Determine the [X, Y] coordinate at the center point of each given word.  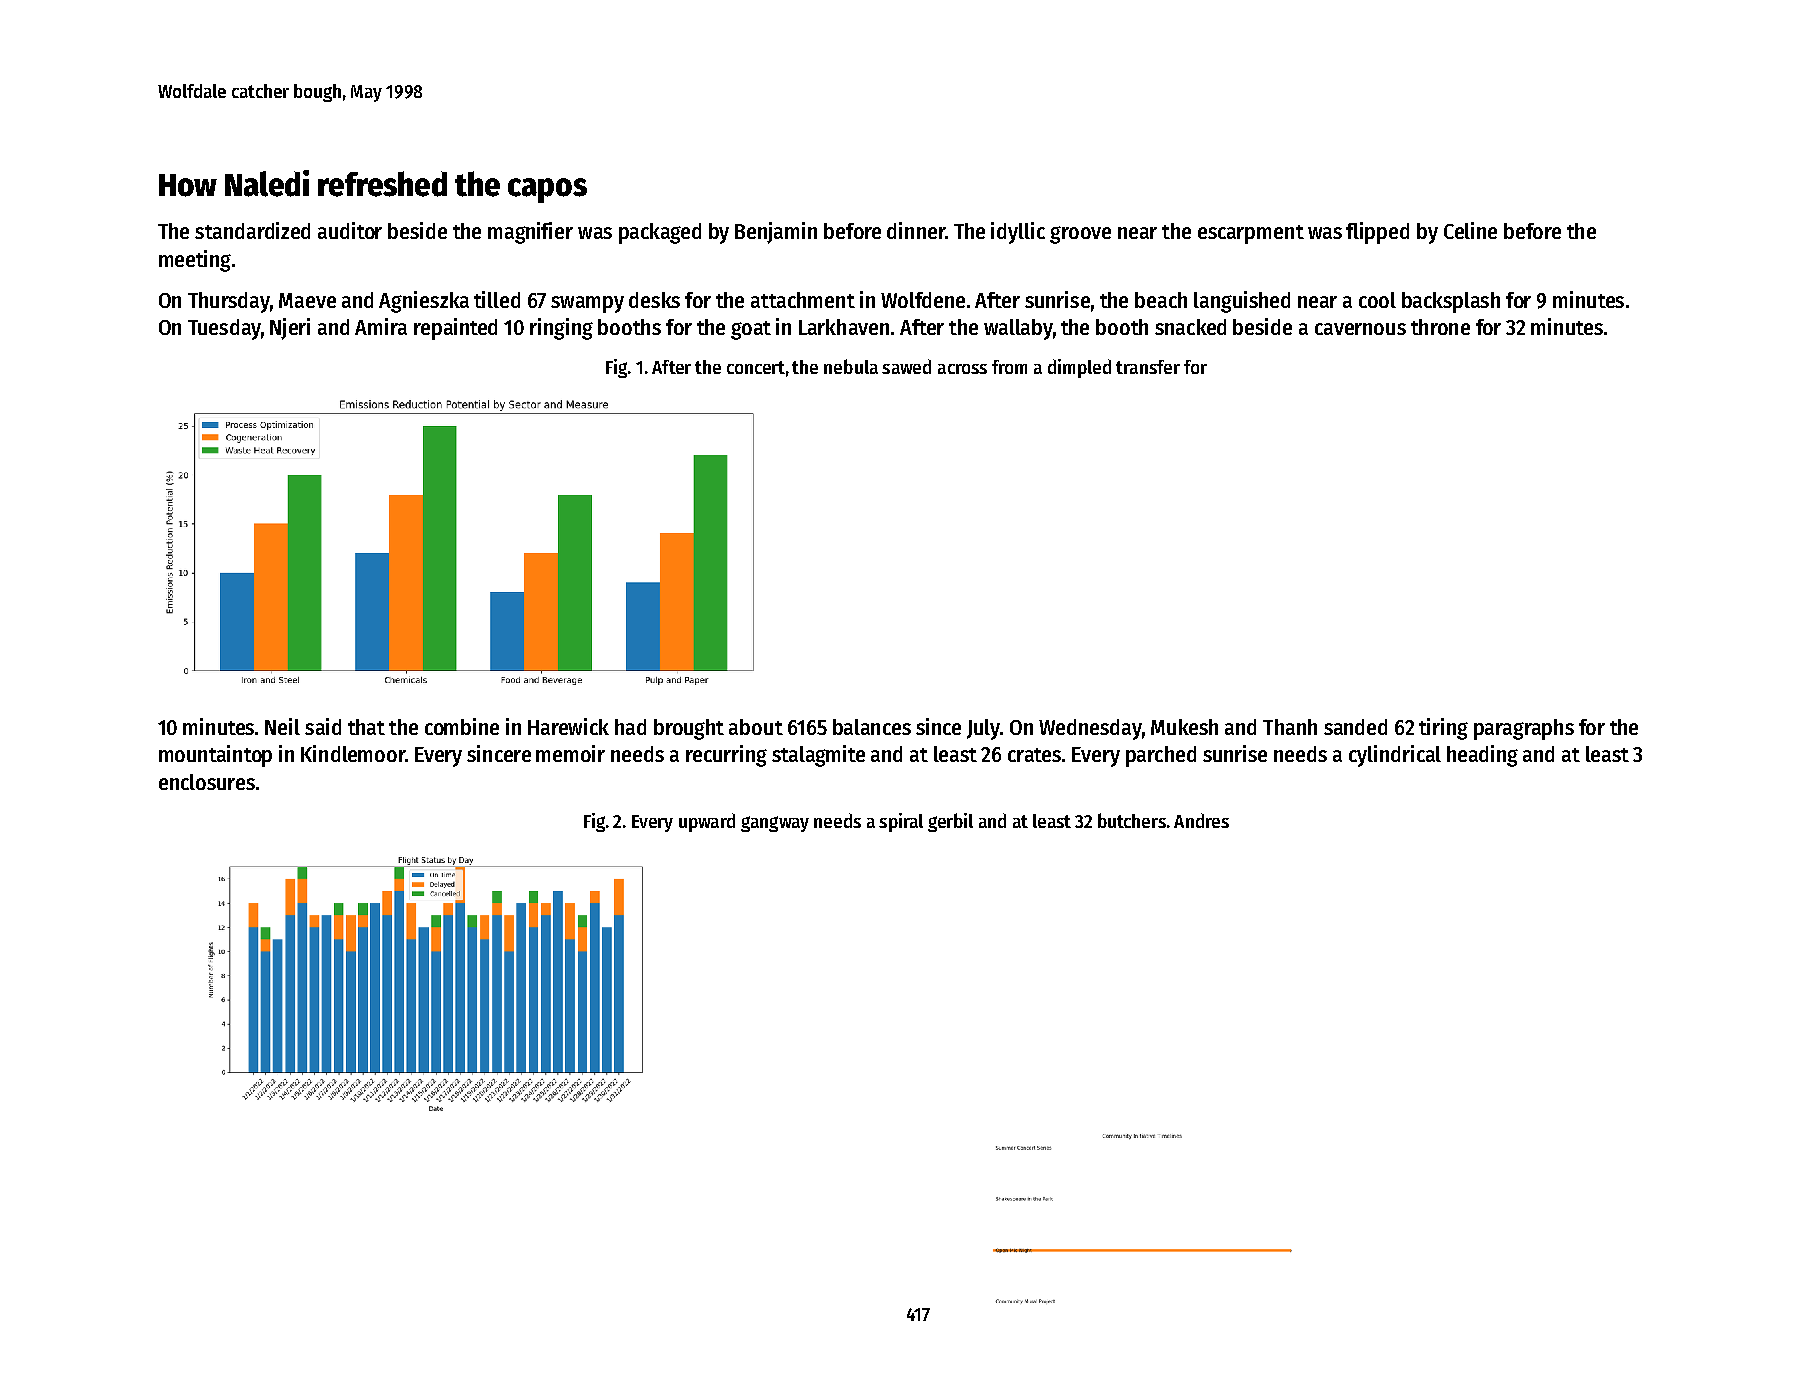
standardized [252, 230]
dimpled [1079, 368]
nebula [851, 366]
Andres [1201, 820]
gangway [775, 824]
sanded [1355, 727]
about [756, 727]
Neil [282, 726]
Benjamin [776, 233]
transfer [1148, 367]
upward [707, 822]
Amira [381, 326]
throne [1440, 327]
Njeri [290, 329]
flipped [1377, 233]
